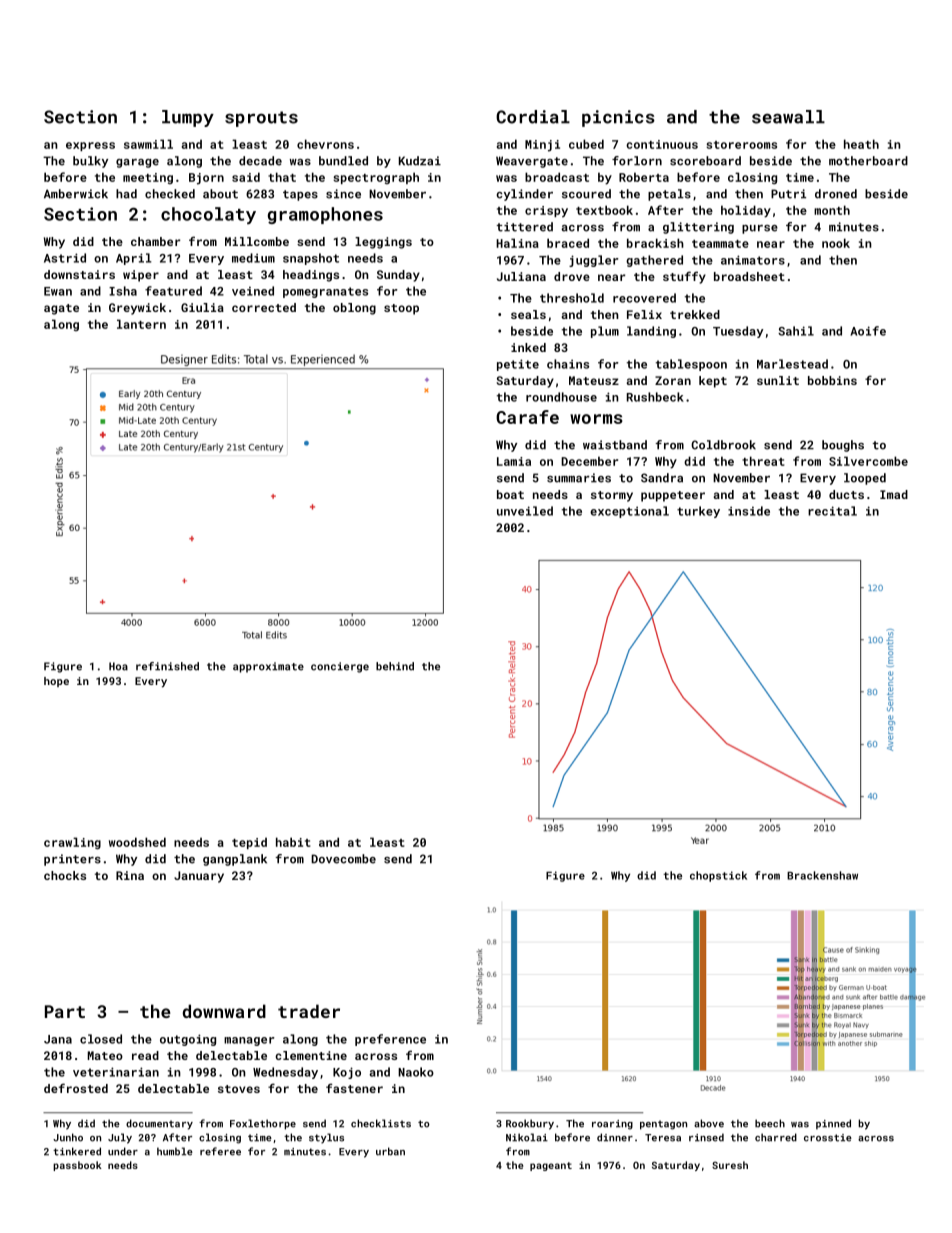 Image resolution: width=952 pixels, height=1233 pixels. What do you see at coordinates (420, 161) in the screenshot?
I see `Kudzai` at bounding box center [420, 161].
